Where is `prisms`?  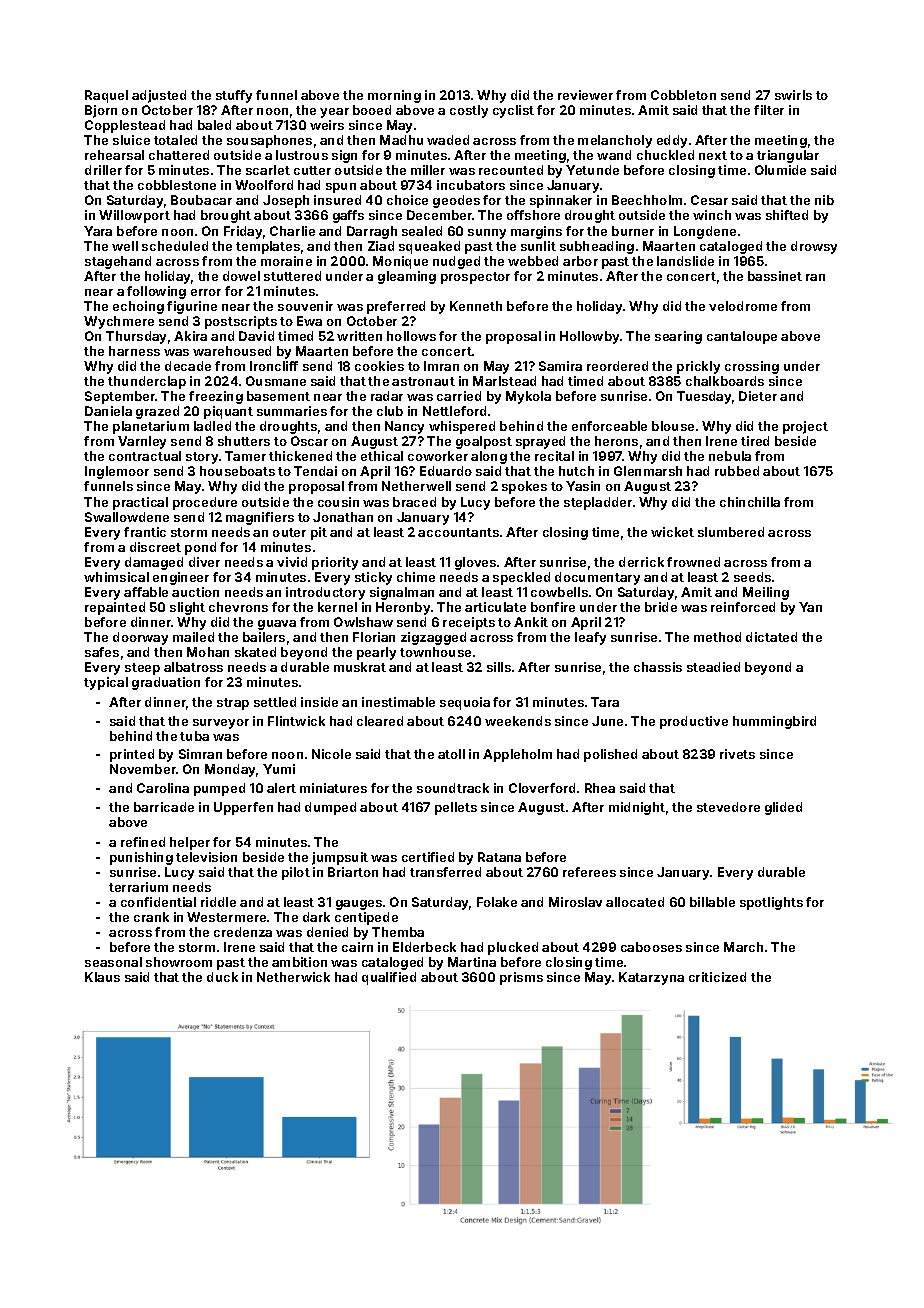
prisms is located at coordinates (521, 978).
